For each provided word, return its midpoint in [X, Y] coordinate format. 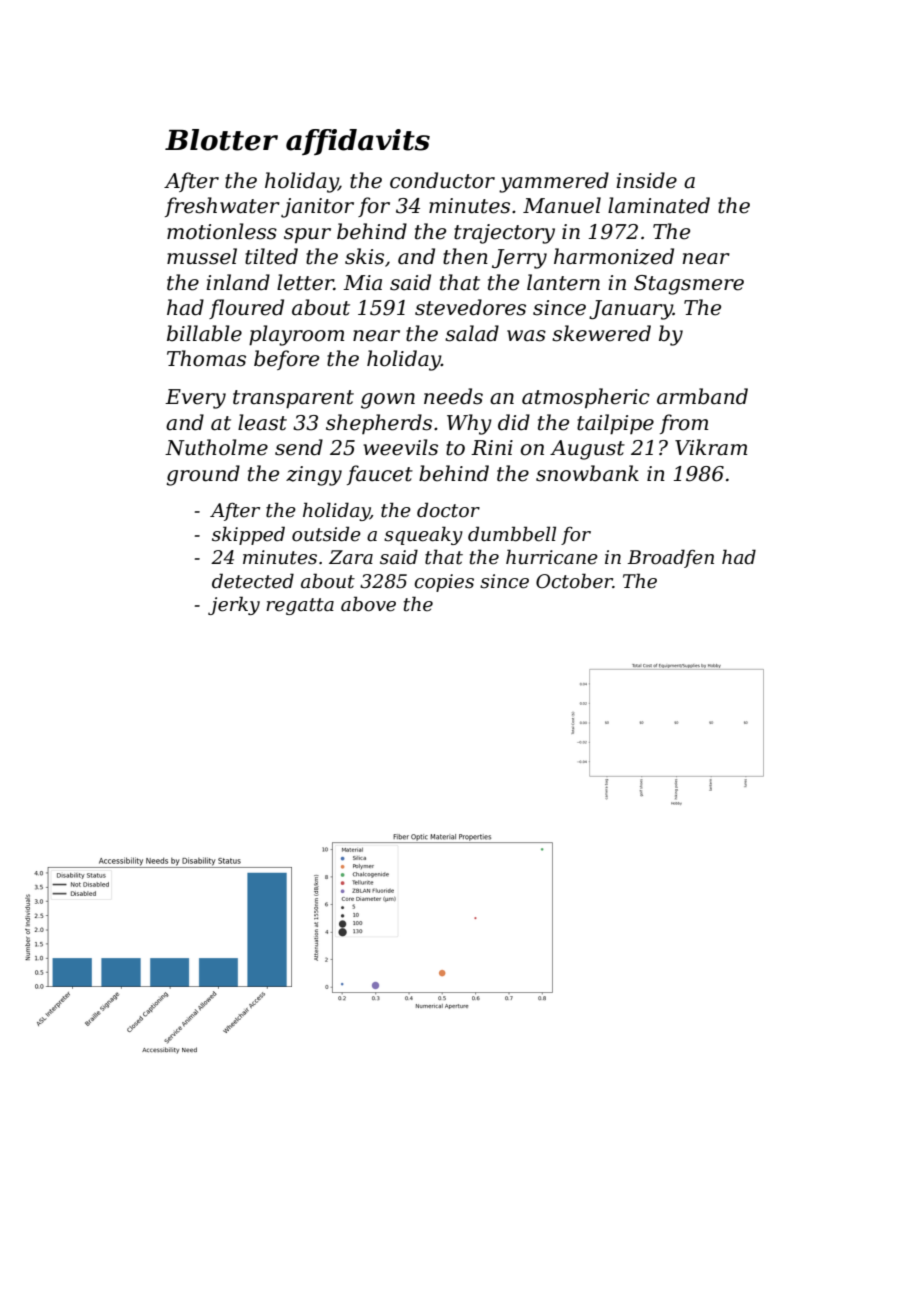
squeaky [423, 535]
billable [204, 333]
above [368, 604]
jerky [234, 605]
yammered [554, 182]
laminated [659, 205]
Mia [362, 283]
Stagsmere [689, 285]
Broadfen [670, 558]
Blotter [221, 140]
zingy [314, 476]
